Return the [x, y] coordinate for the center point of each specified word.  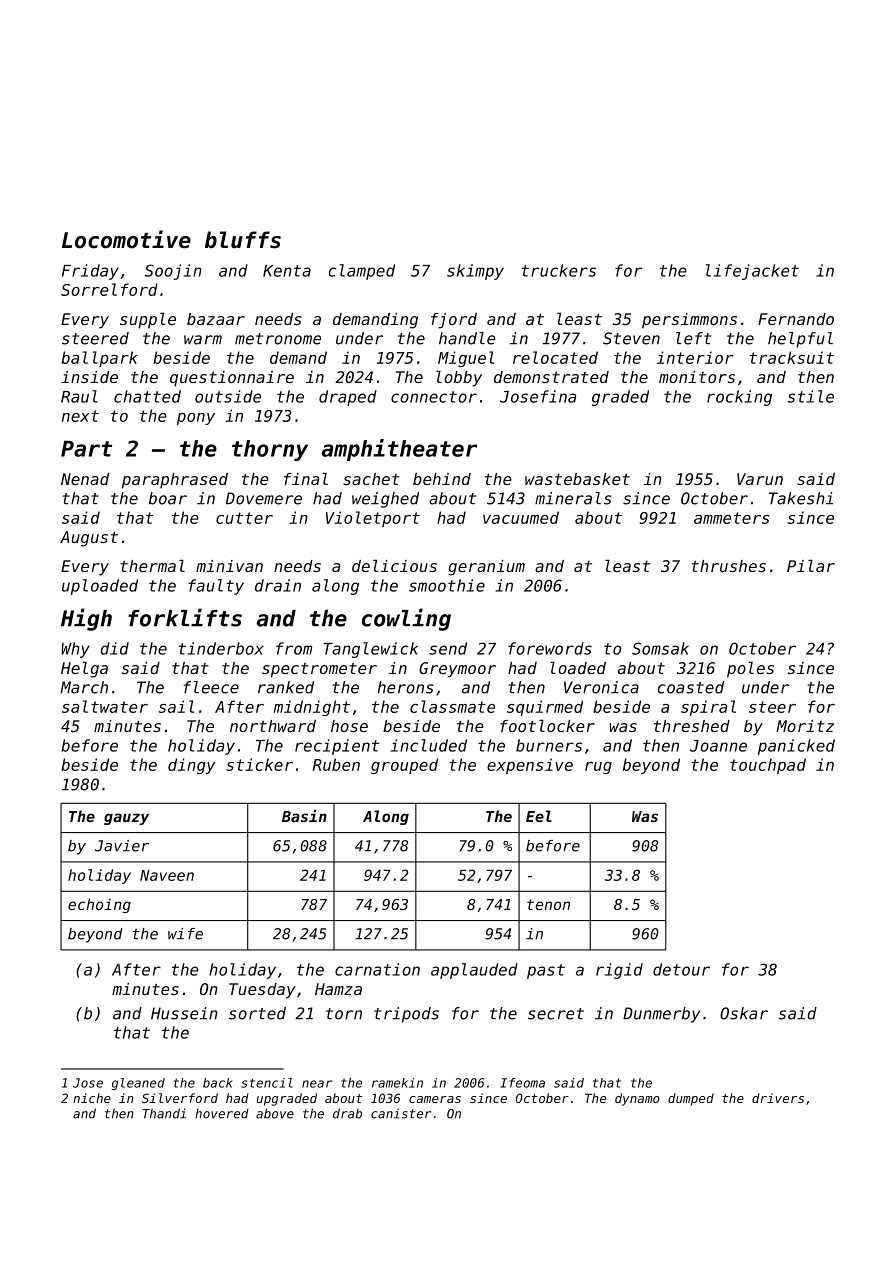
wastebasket [577, 479]
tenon [548, 904]
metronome [278, 339]
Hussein [184, 1013]
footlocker [547, 725]
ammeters [732, 518]
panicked [796, 747]
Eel [539, 816]
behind [442, 479]
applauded [474, 971]
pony [196, 419]
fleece [211, 687]
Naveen [167, 875]
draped [348, 398]
